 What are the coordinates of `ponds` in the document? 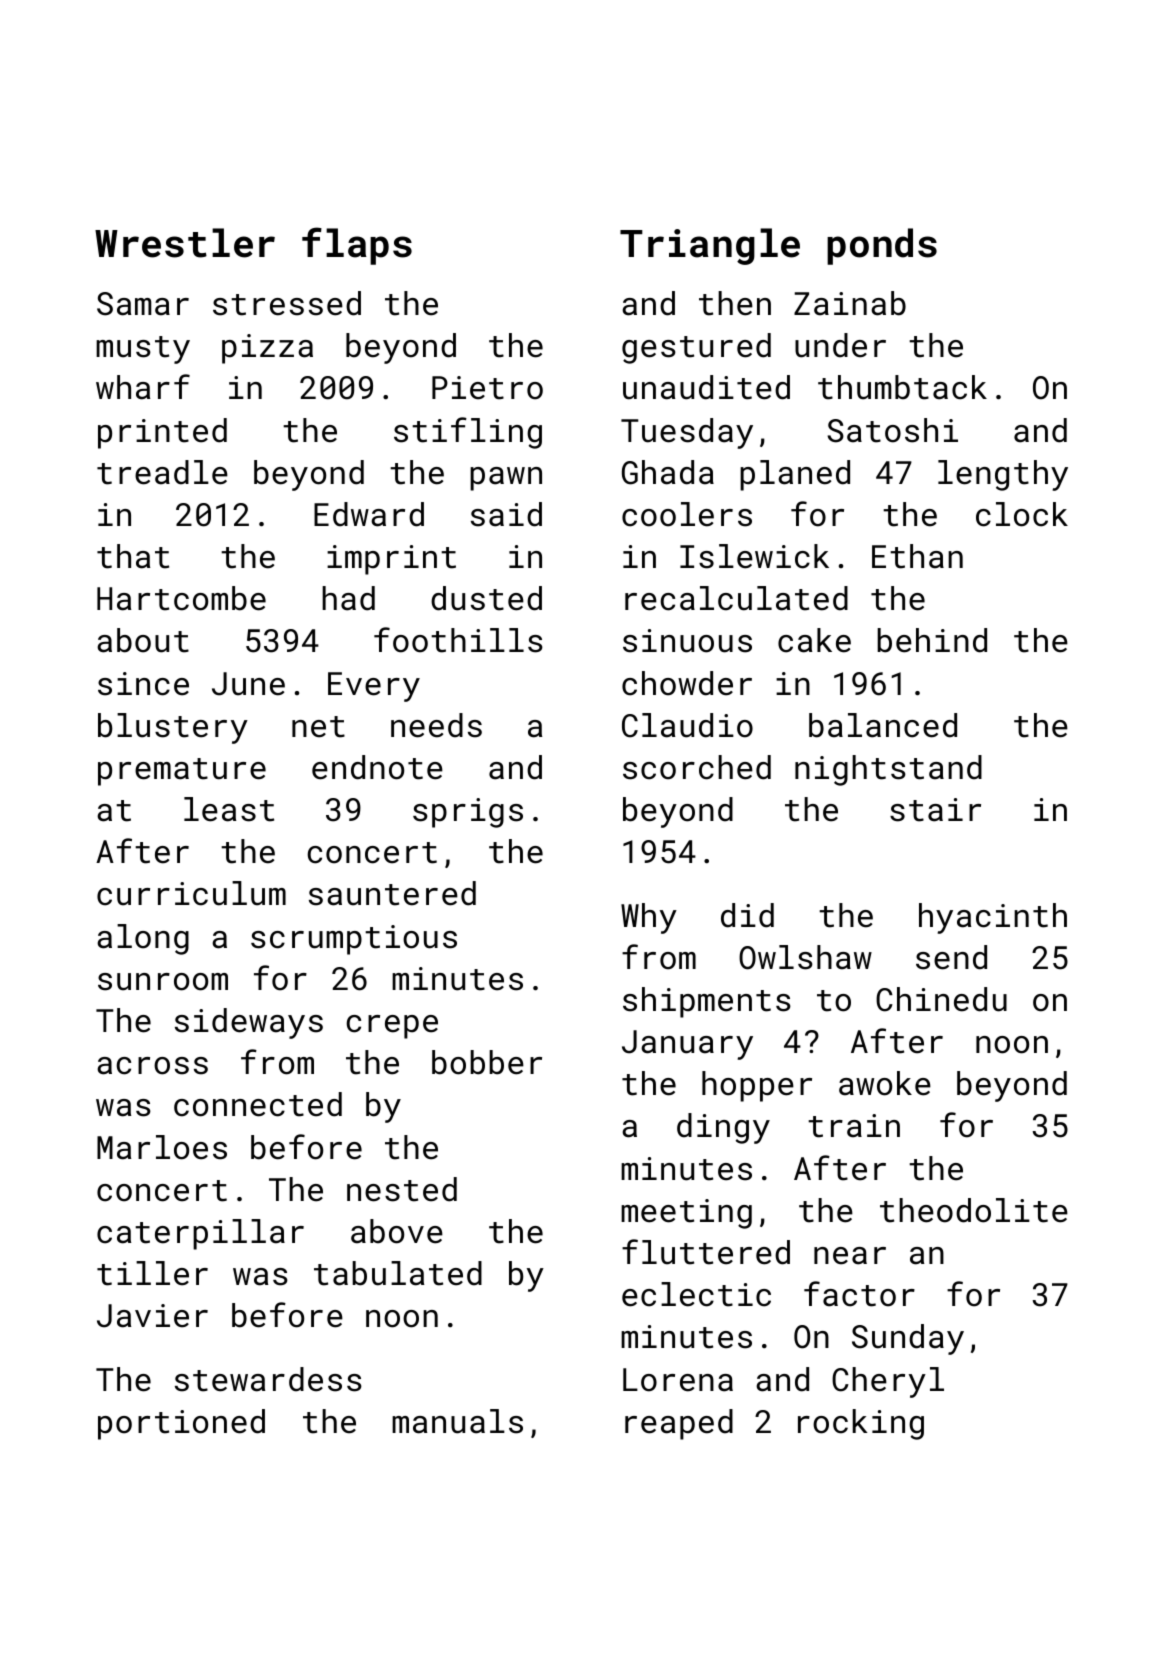 It's located at (882, 246).
